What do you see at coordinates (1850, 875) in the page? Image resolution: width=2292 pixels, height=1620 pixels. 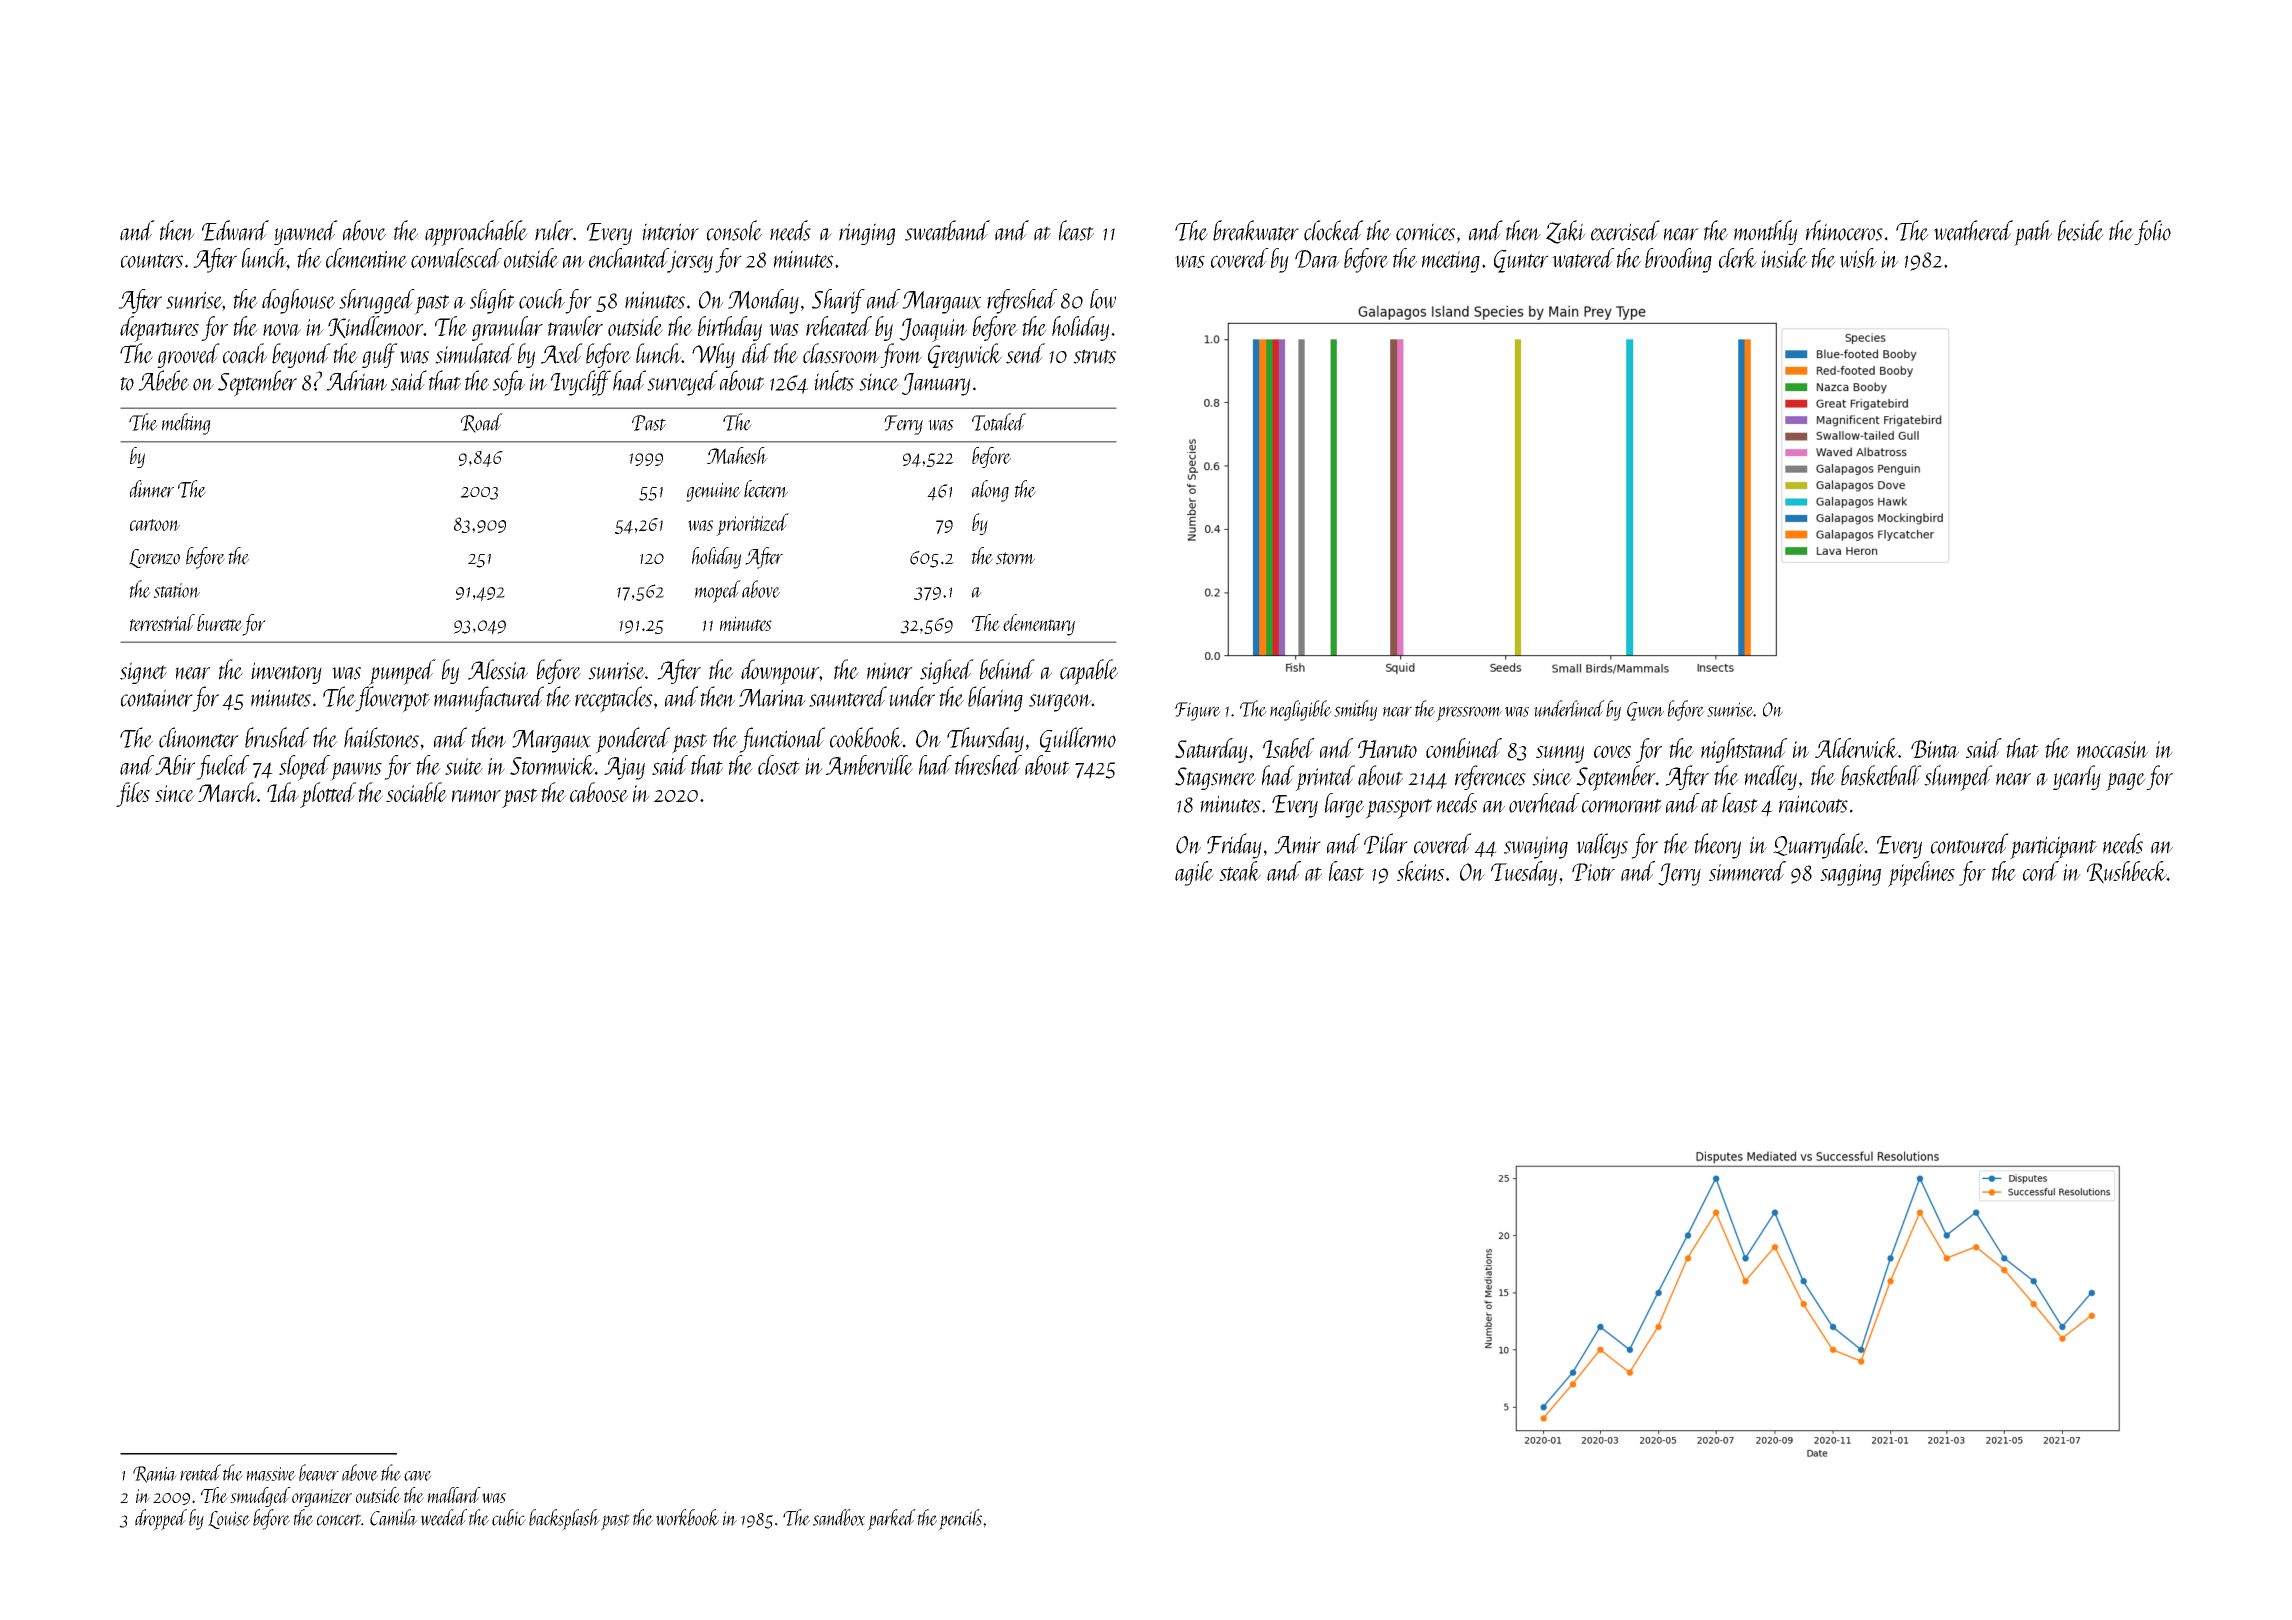 I see `sagging` at bounding box center [1850, 875].
